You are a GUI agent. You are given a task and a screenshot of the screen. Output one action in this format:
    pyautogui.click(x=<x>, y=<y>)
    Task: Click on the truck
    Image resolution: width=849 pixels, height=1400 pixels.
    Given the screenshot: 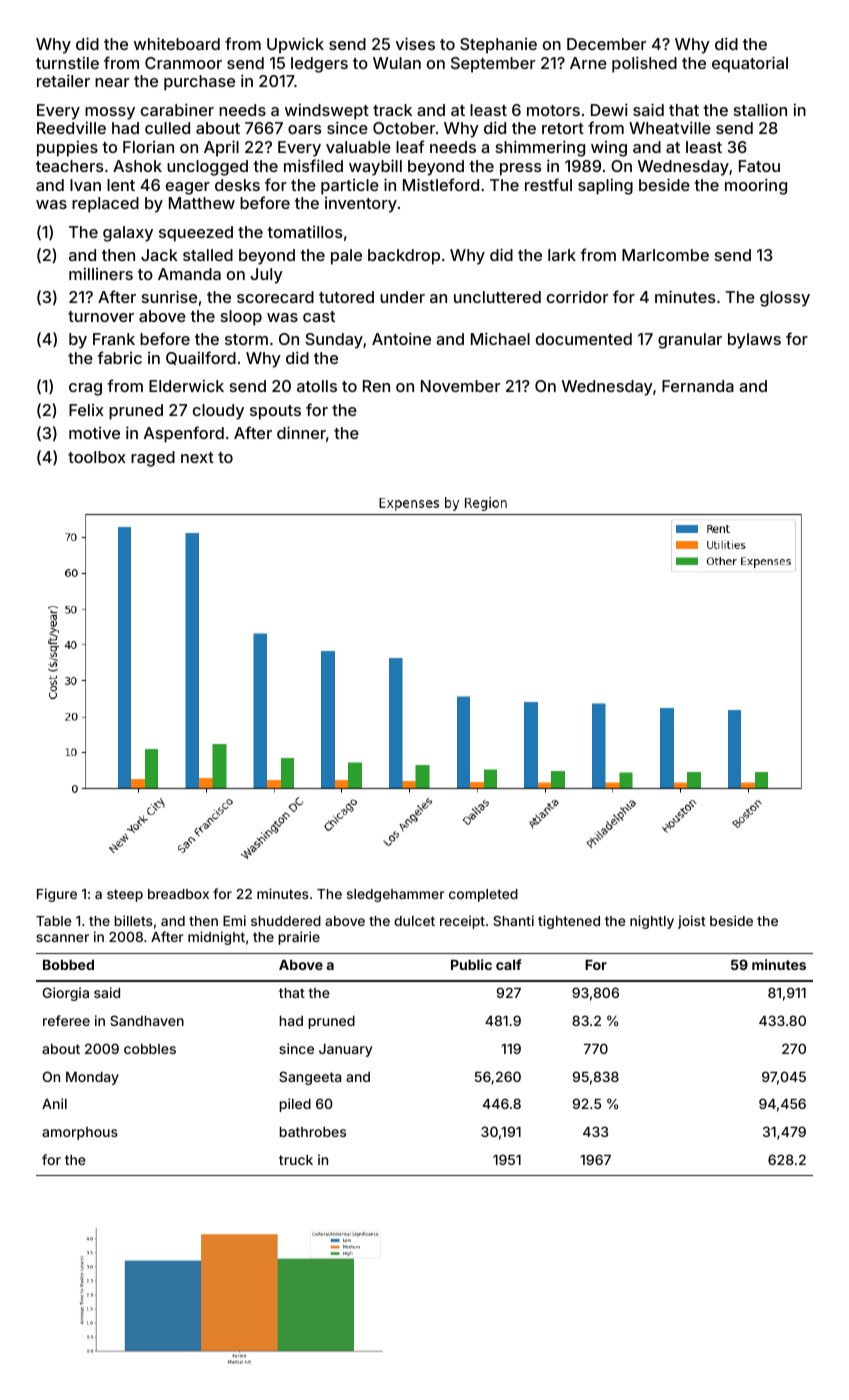 What is the action you would take?
    pyautogui.click(x=296, y=1160)
